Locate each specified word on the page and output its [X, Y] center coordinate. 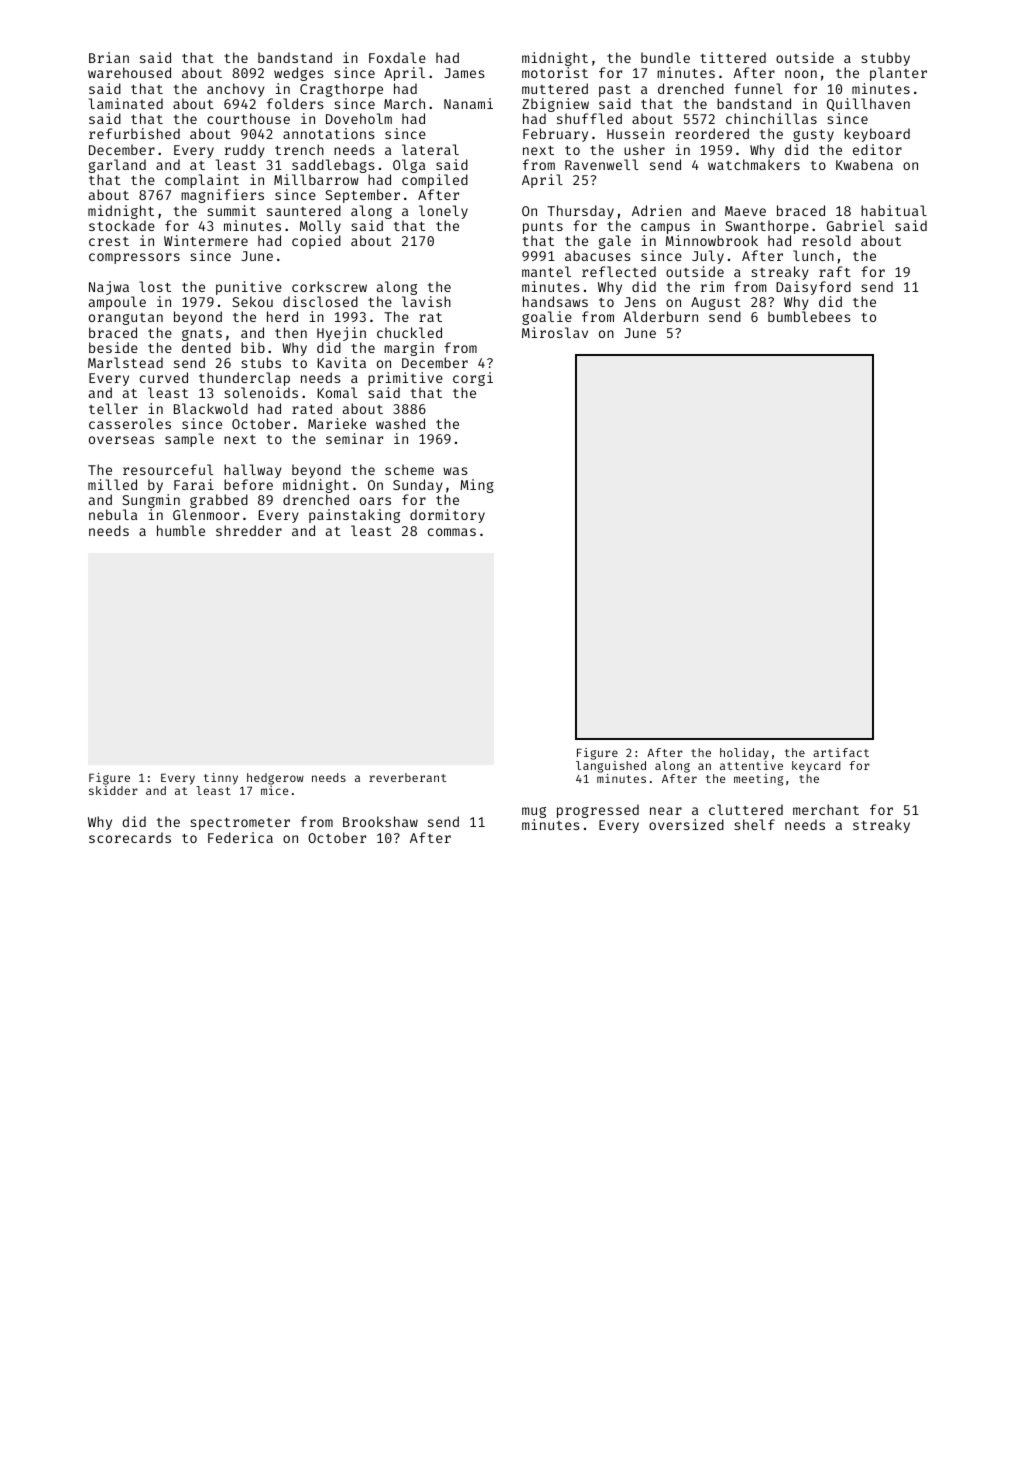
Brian [109, 57]
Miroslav [555, 332]
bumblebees [809, 316]
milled [112, 484]
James [464, 73]
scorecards [130, 837]
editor [877, 149]
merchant [826, 809]
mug [534, 812]
